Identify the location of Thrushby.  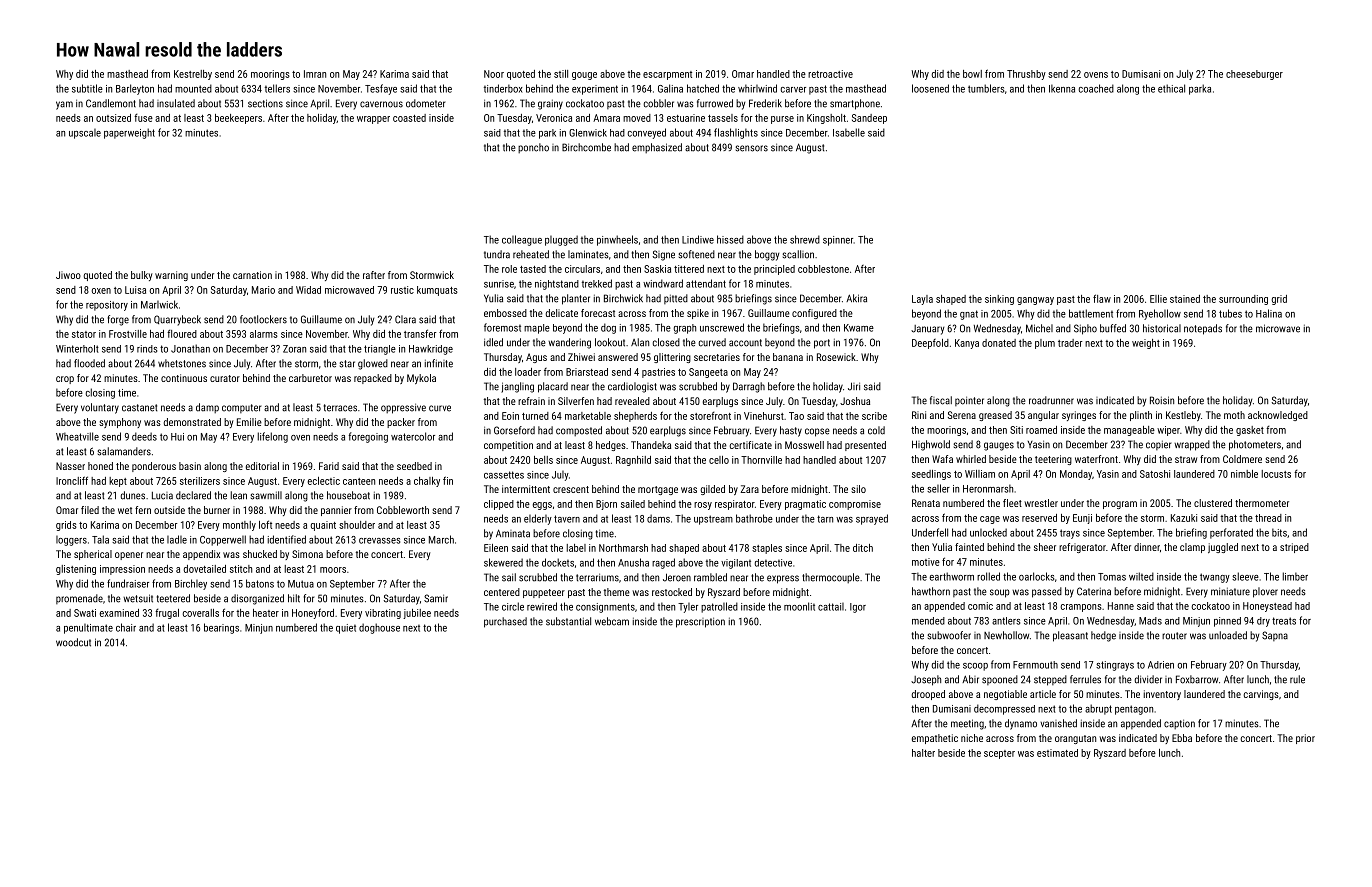
(1026, 75).
